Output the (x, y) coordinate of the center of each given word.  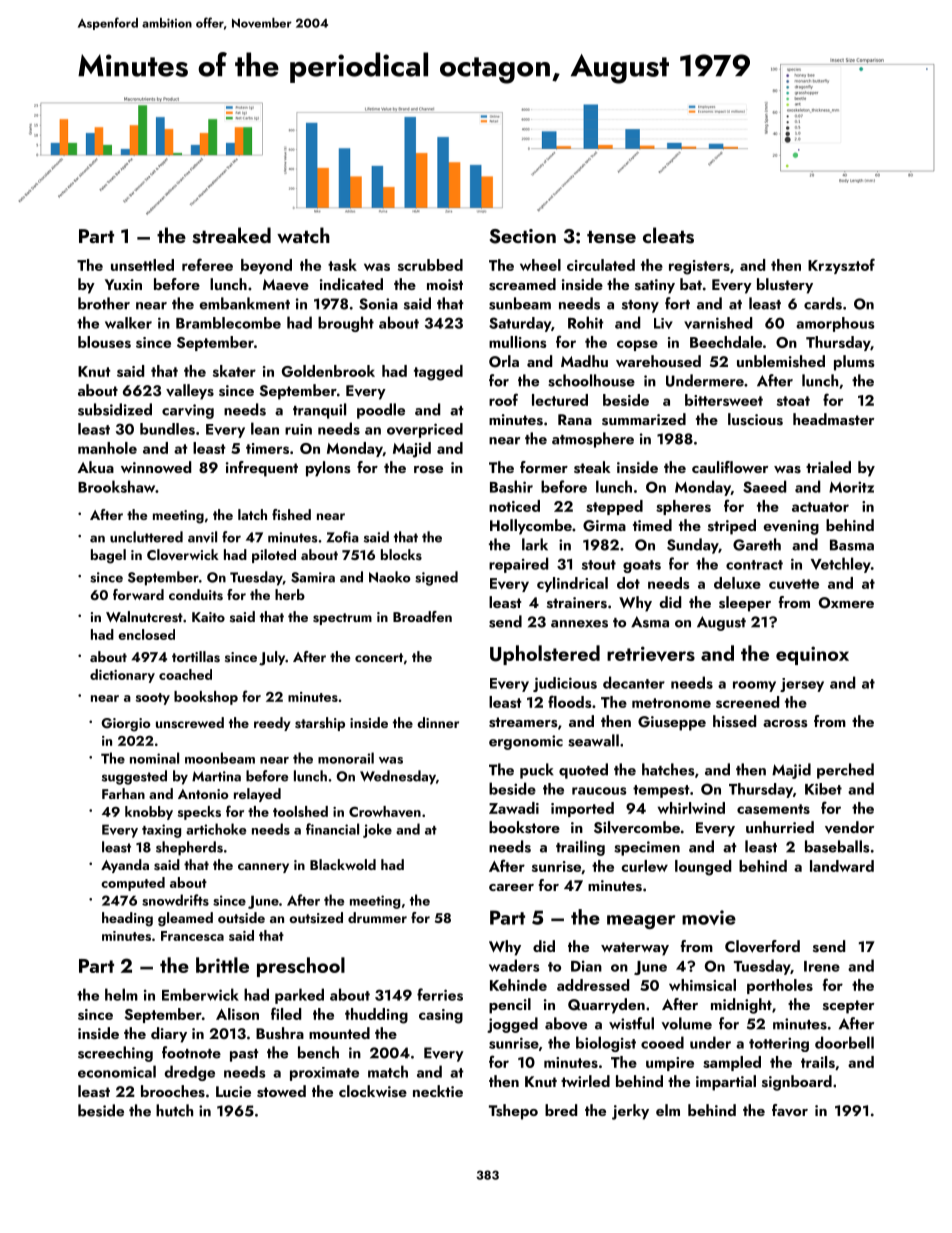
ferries (440, 994)
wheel (540, 265)
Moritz (851, 487)
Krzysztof (841, 266)
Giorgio (126, 725)
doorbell (844, 1042)
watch (303, 235)
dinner (438, 722)
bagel (108, 556)
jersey (802, 685)
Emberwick (200, 994)
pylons (328, 469)
